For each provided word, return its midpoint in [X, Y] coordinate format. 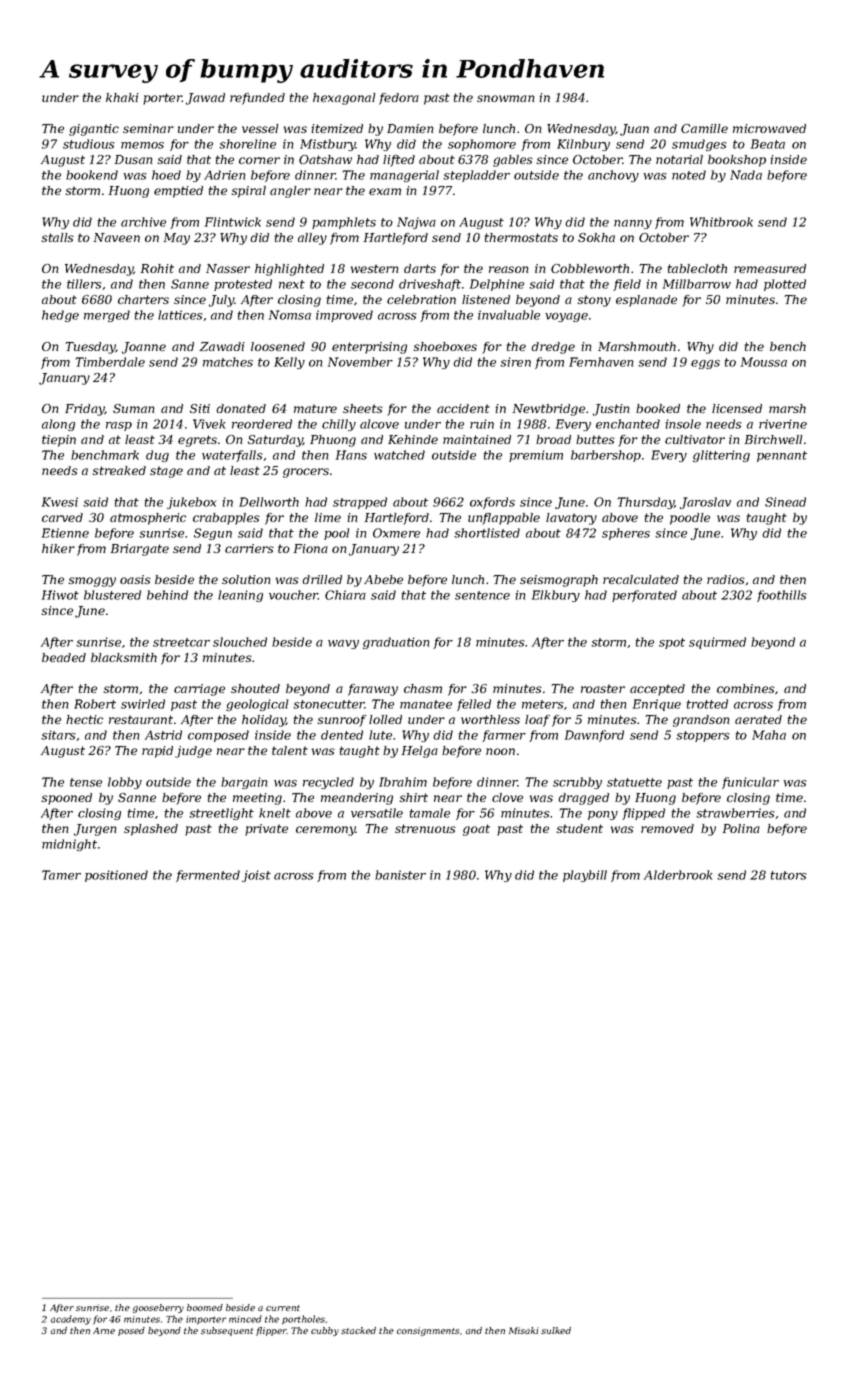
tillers [84, 284]
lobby [125, 783]
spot [672, 643]
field [627, 285]
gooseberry [158, 1308]
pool [336, 534]
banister [400, 875]
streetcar [181, 642]
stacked [358, 1330]
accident [463, 408]
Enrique [657, 705]
